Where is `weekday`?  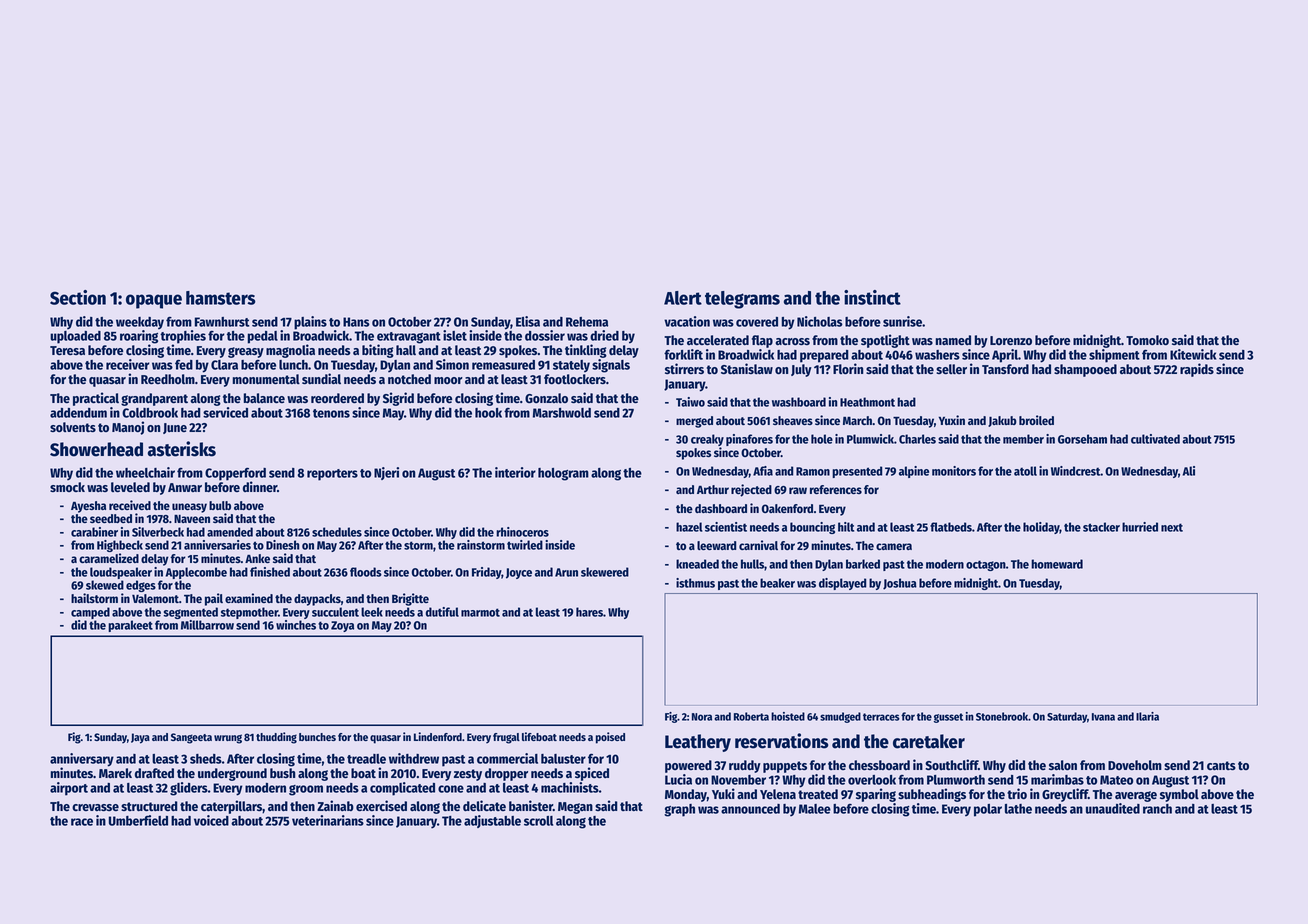
weekday is located at coordinates (140, 323).
